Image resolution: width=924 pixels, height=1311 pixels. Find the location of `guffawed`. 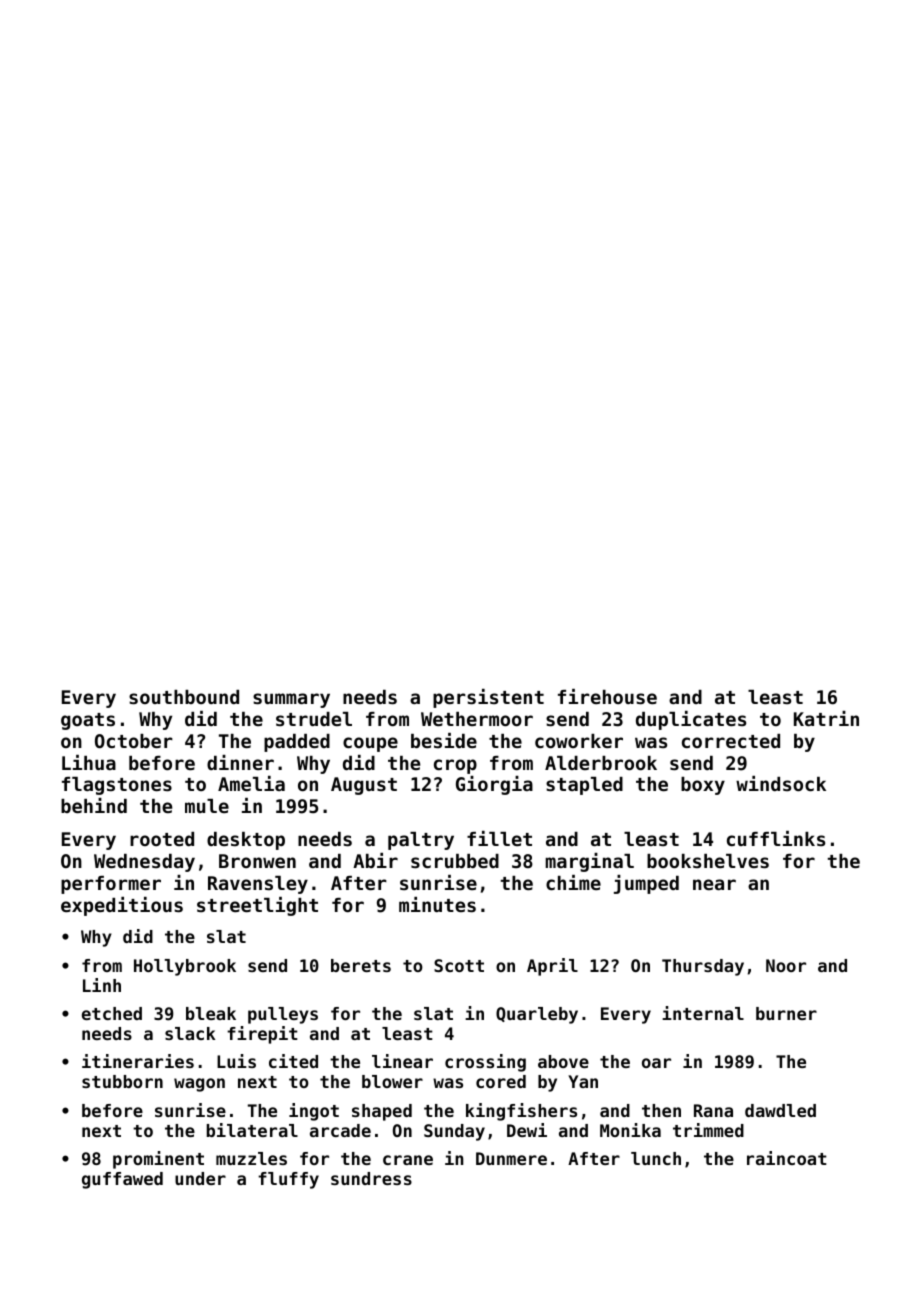

guffawed is located at coordinates (122, 1180).
